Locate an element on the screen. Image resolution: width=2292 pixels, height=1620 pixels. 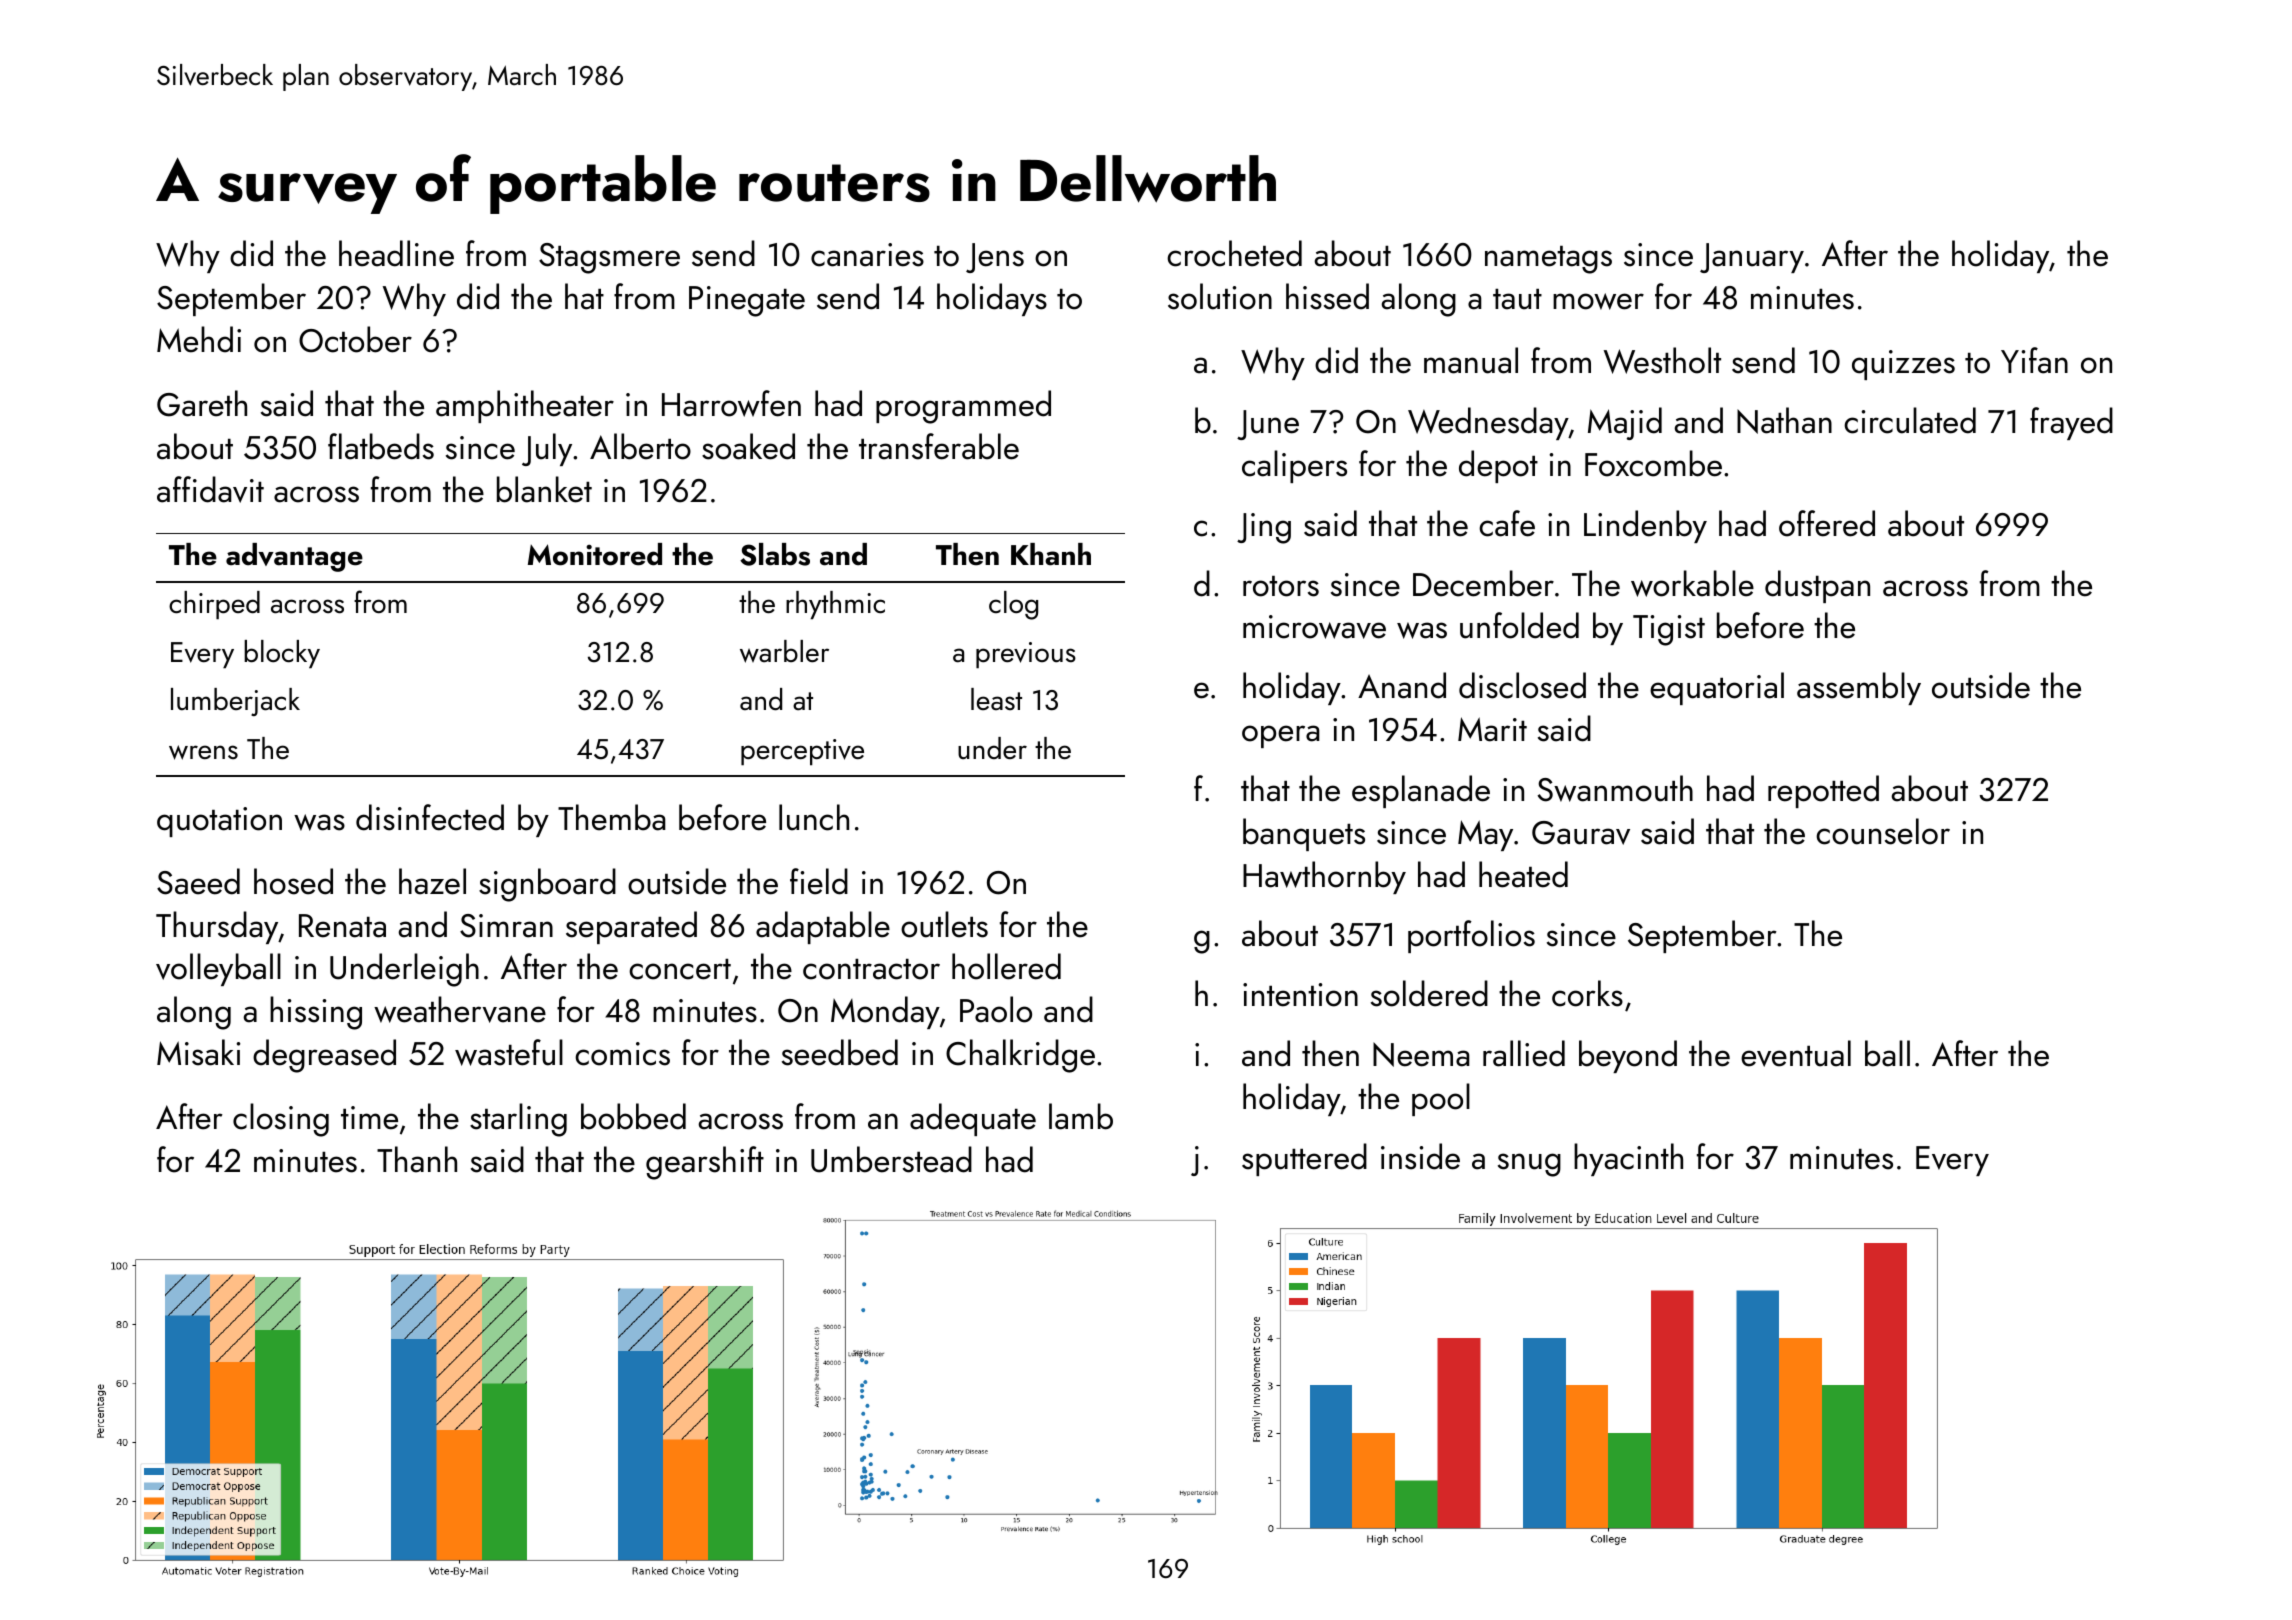
Harrowfen is located at coordinates (731, 403).
